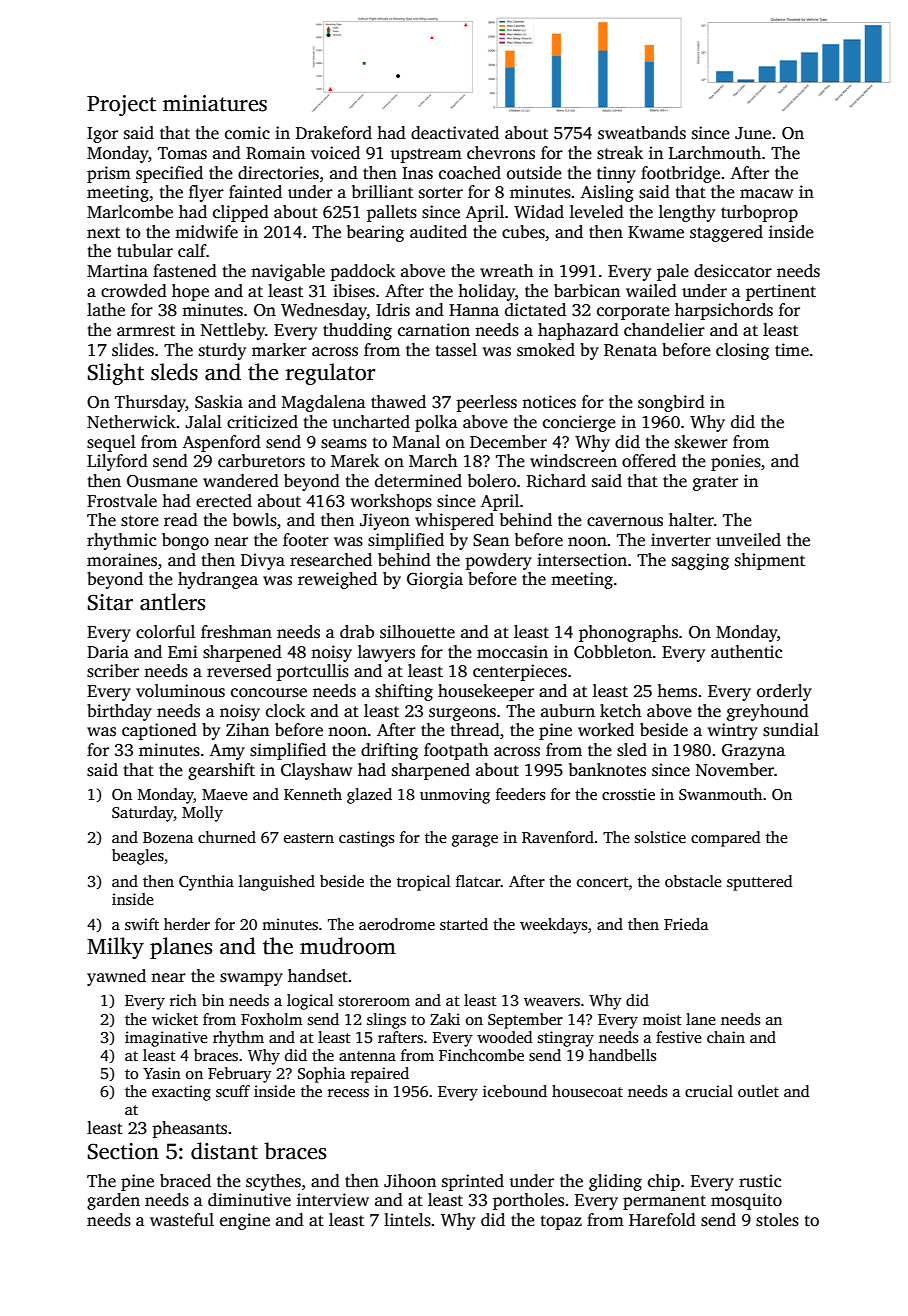 Image resolution: width=908 pixels, height=1316 pixels. Describe the element at coordinates (758, 1091) in the document. I see `outlet` at that location.
